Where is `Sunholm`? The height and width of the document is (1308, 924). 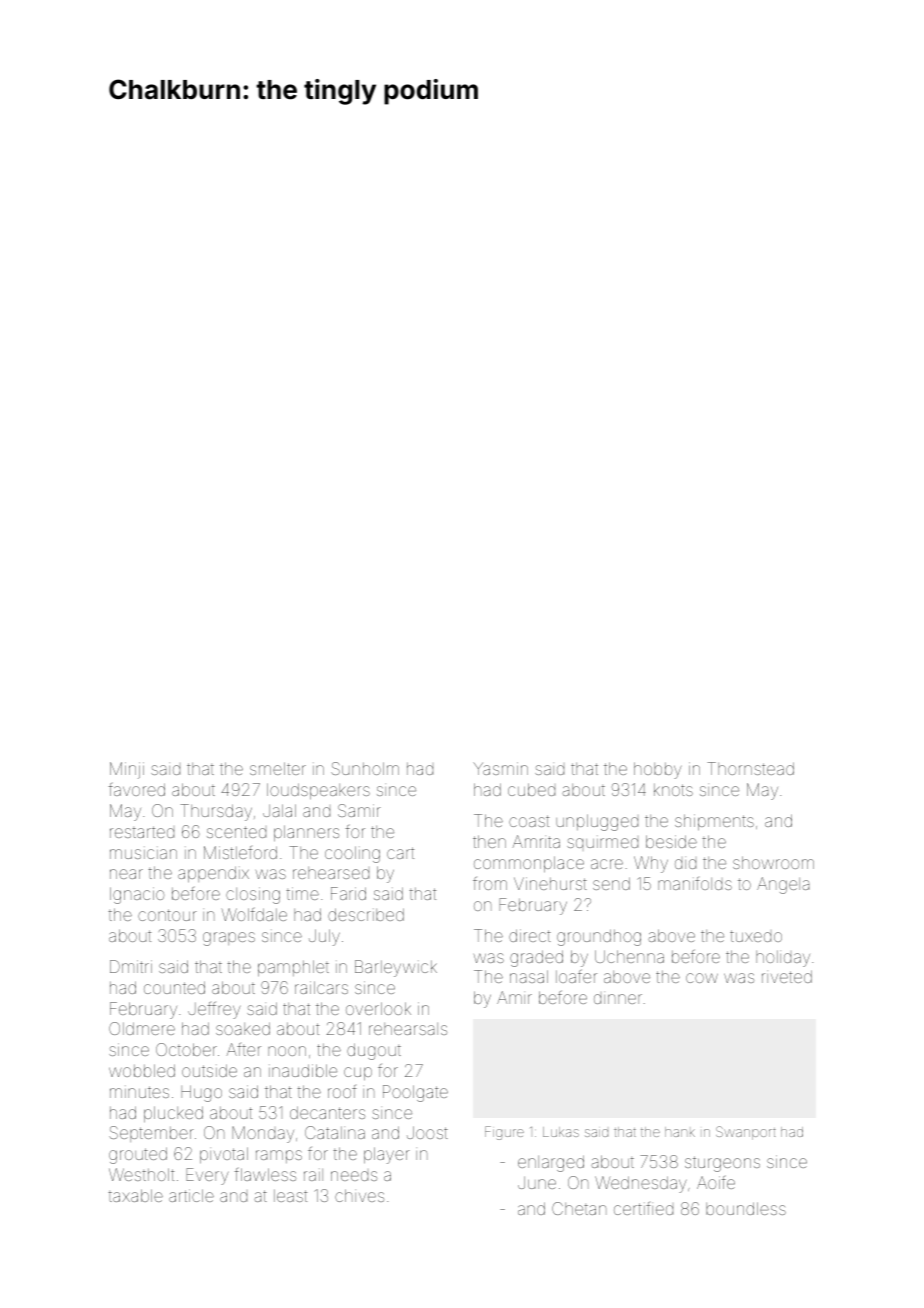 Sunholm is located at coordinates (365, 768).
